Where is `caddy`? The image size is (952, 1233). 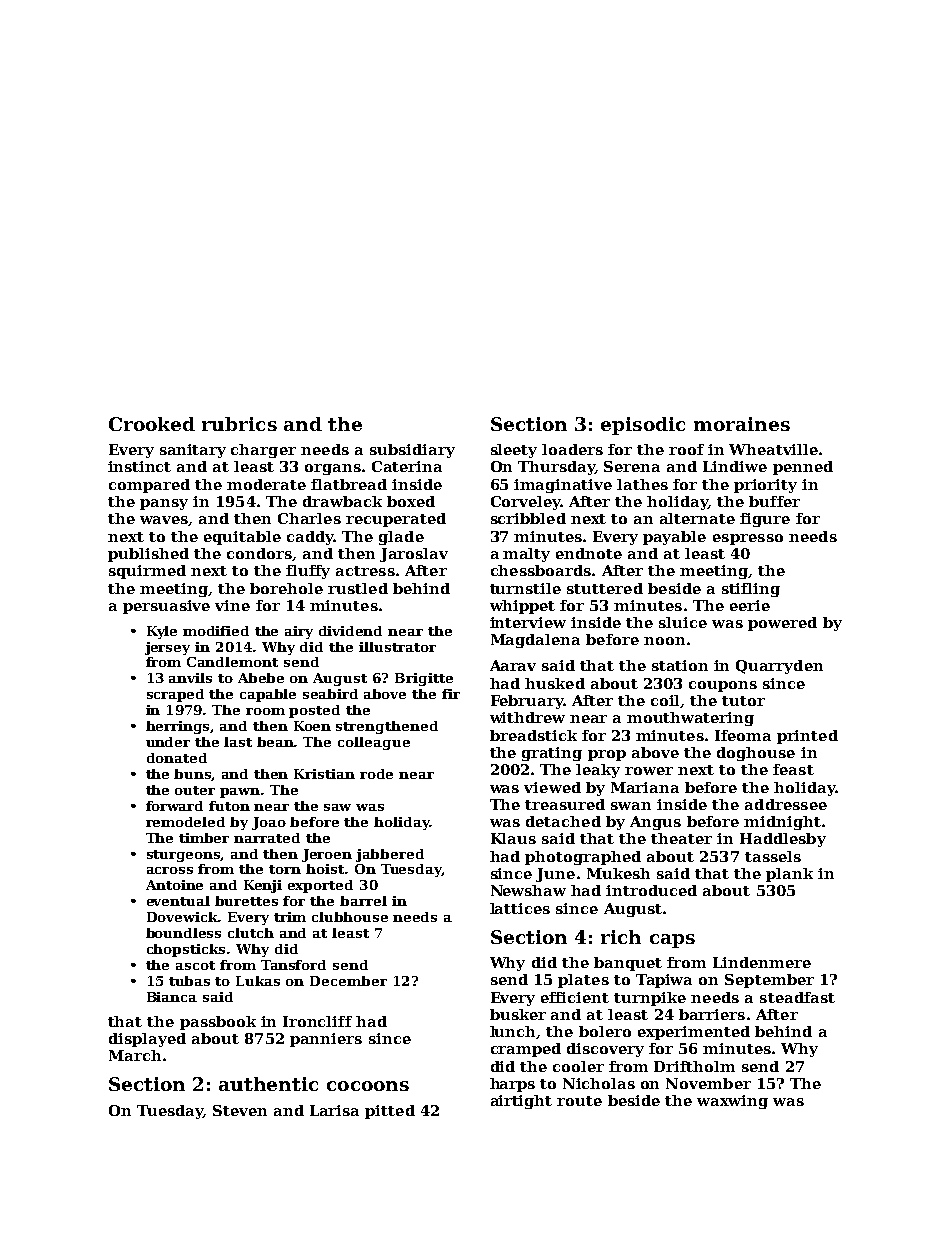 caddy is located at coordinates (310, 538).
